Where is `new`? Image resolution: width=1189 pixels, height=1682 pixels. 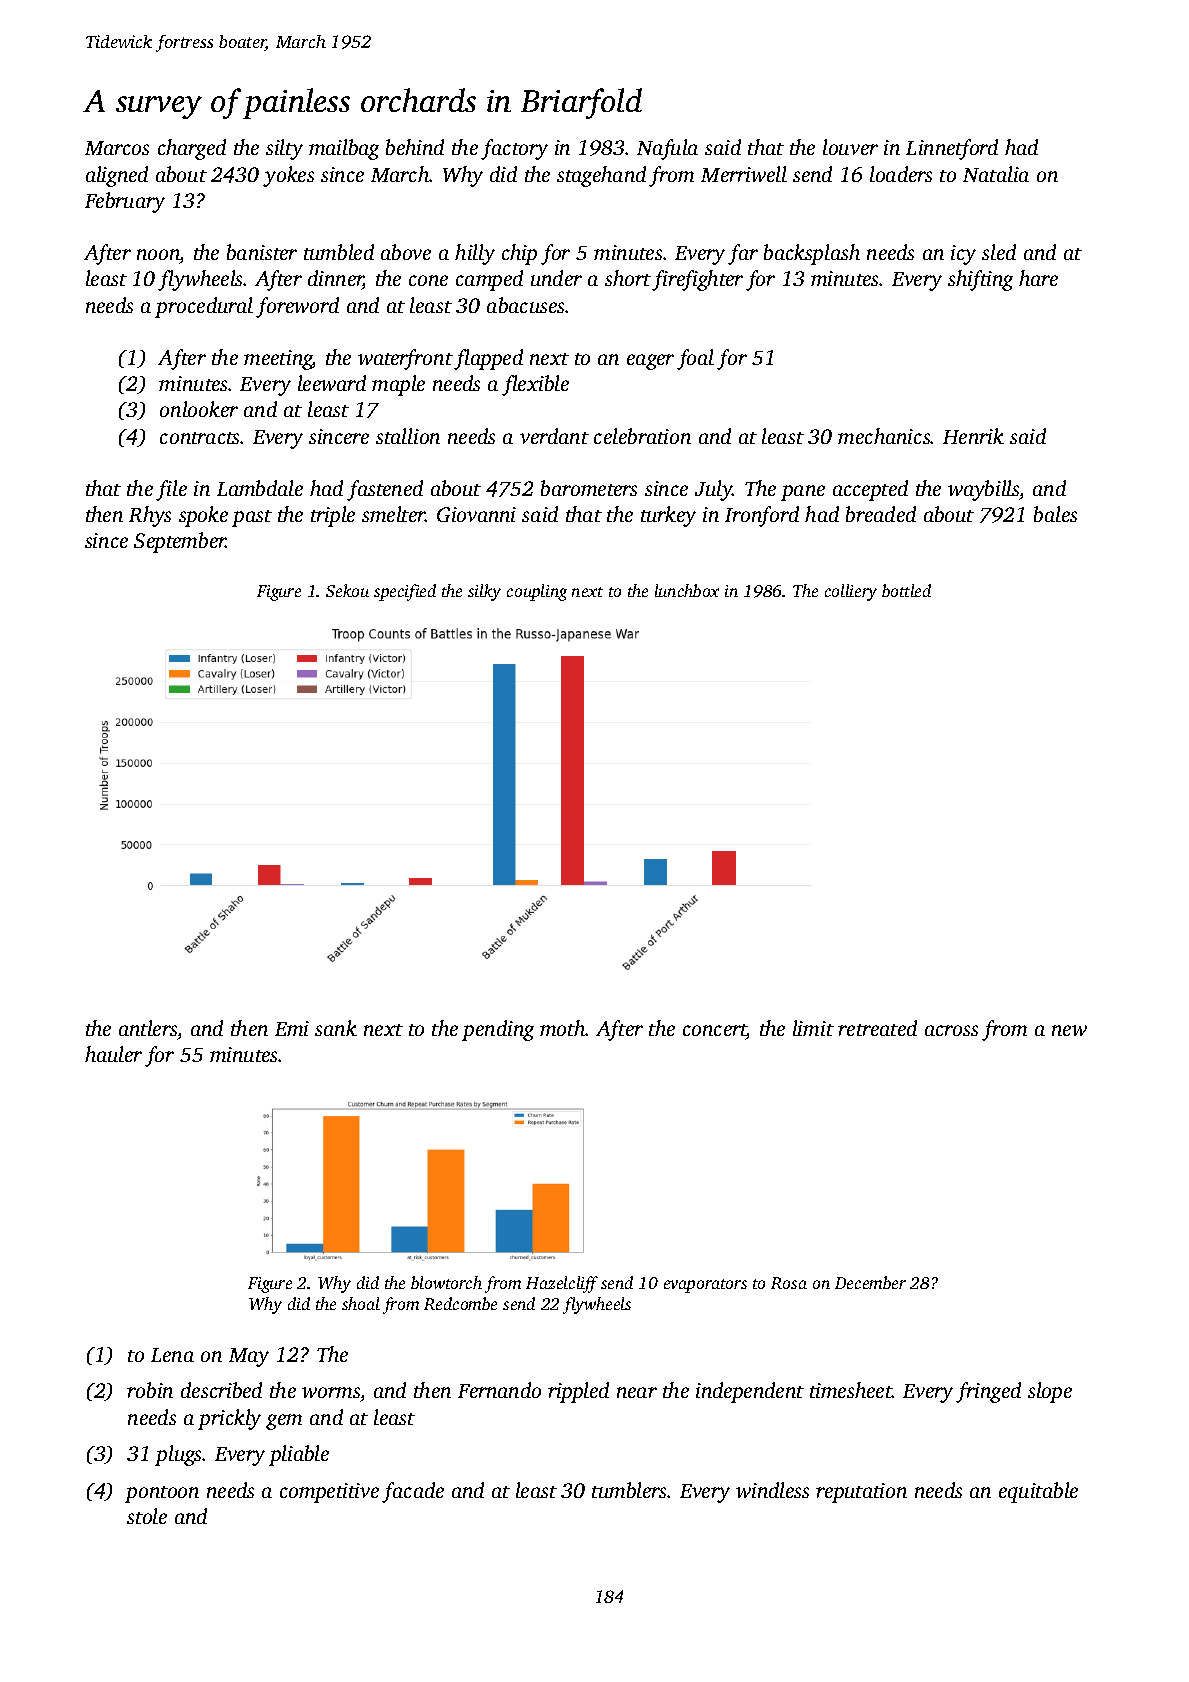 new is located at coordinates (1069, 1030).
